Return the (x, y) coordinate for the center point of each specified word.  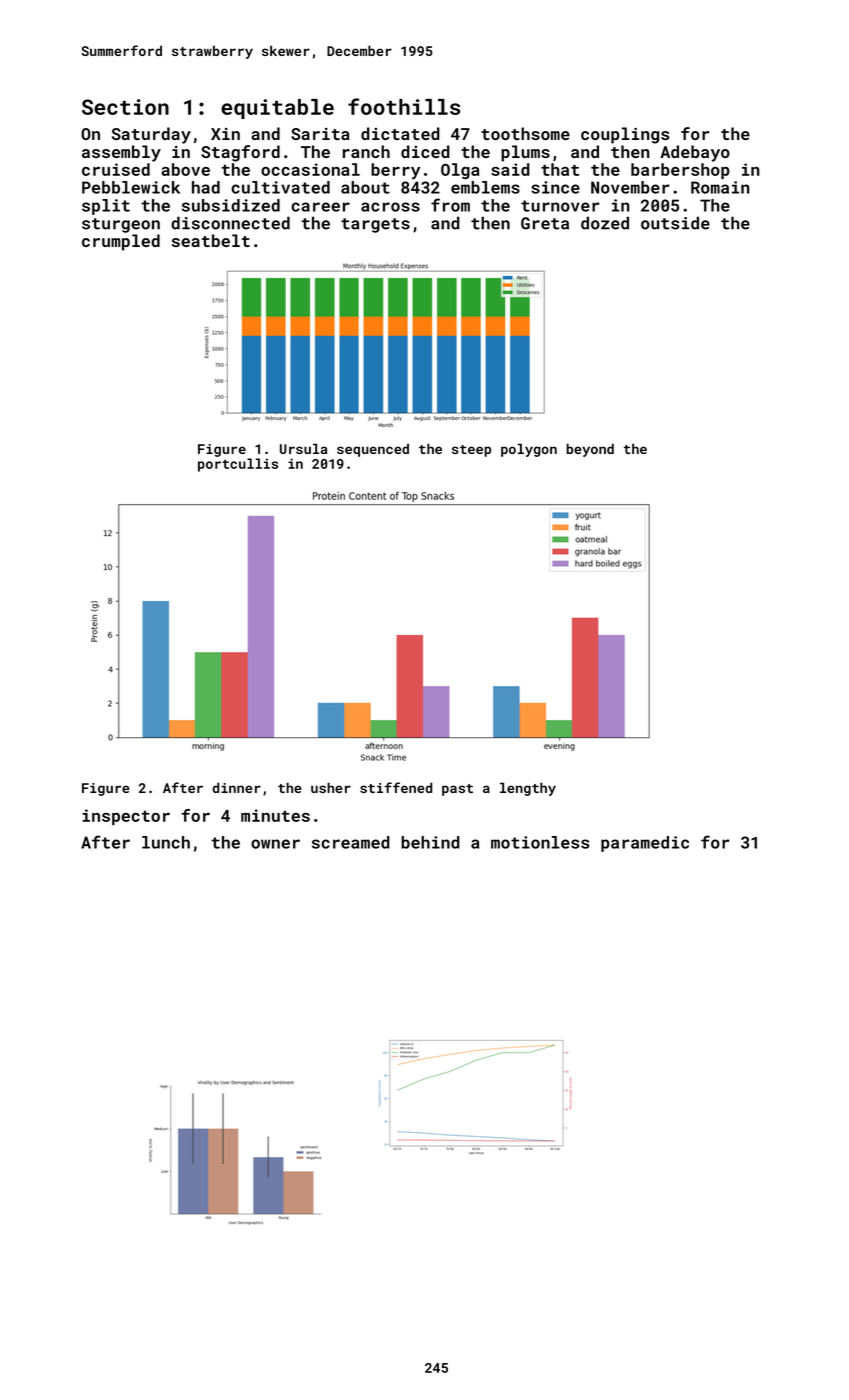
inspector (126, 817)
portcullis (238, 465)
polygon (529, 450)
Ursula (303, 448)
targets (375, 225)
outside (675, 223)
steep (471, 451)
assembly (121, 153)
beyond (590, 450)
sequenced (373, 450)
